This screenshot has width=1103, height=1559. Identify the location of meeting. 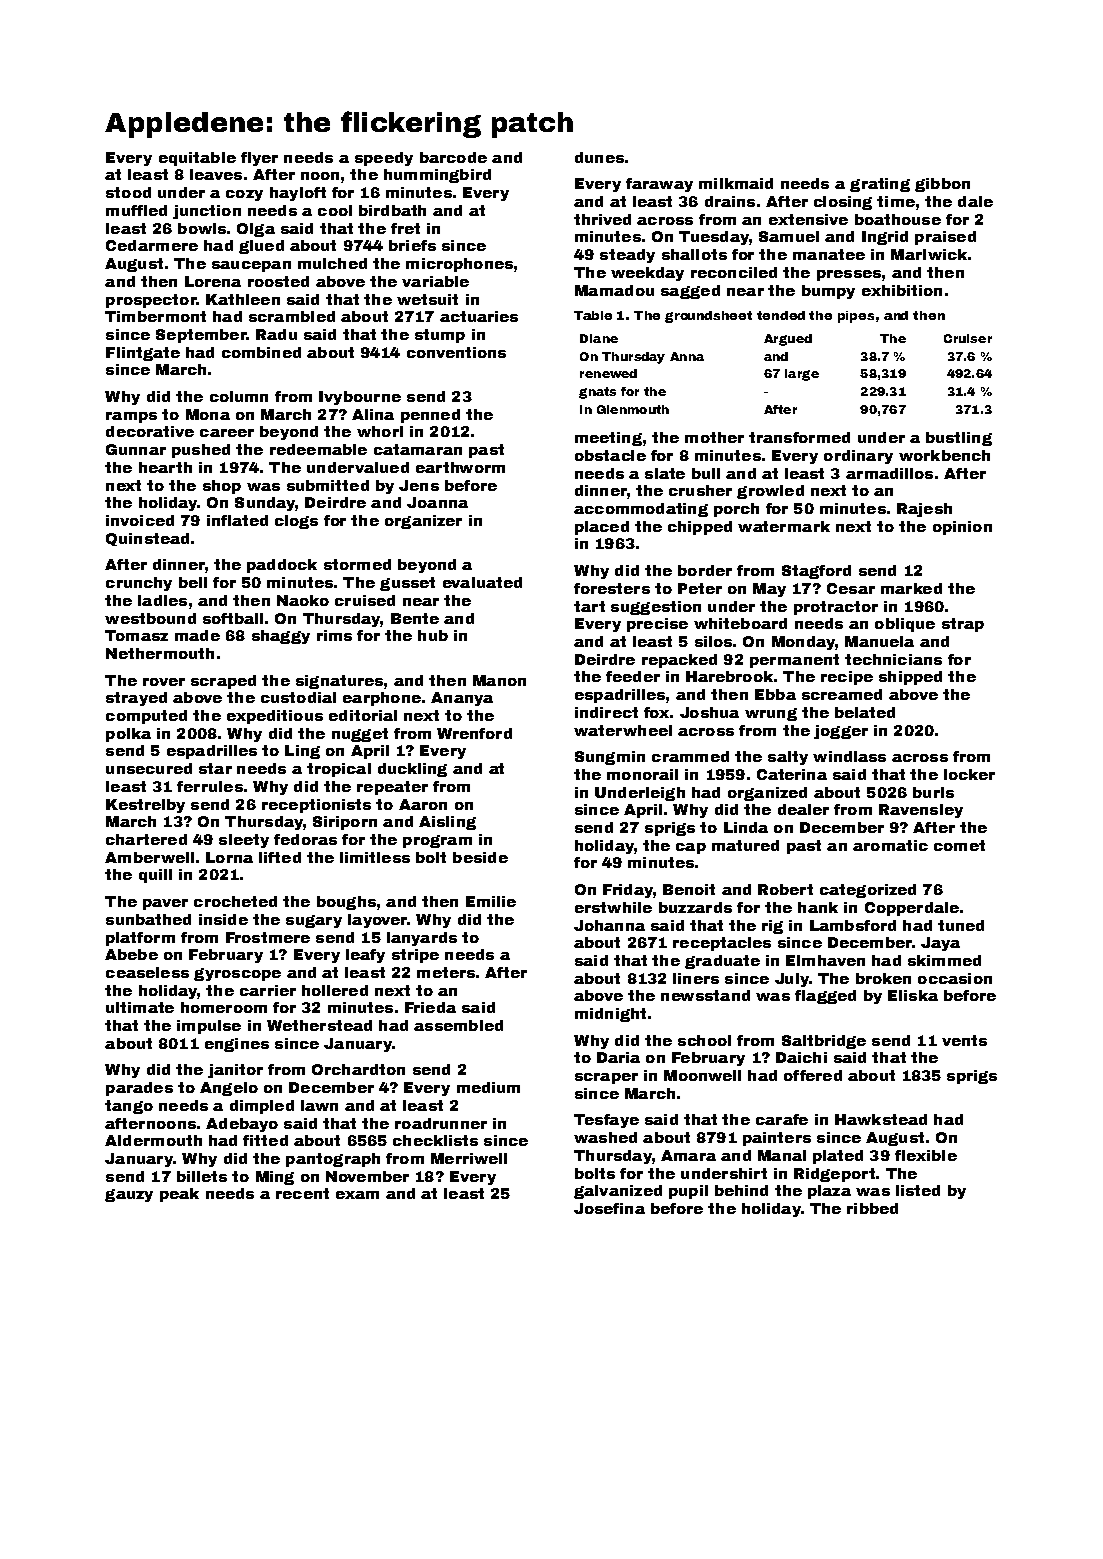
(608, 439).
